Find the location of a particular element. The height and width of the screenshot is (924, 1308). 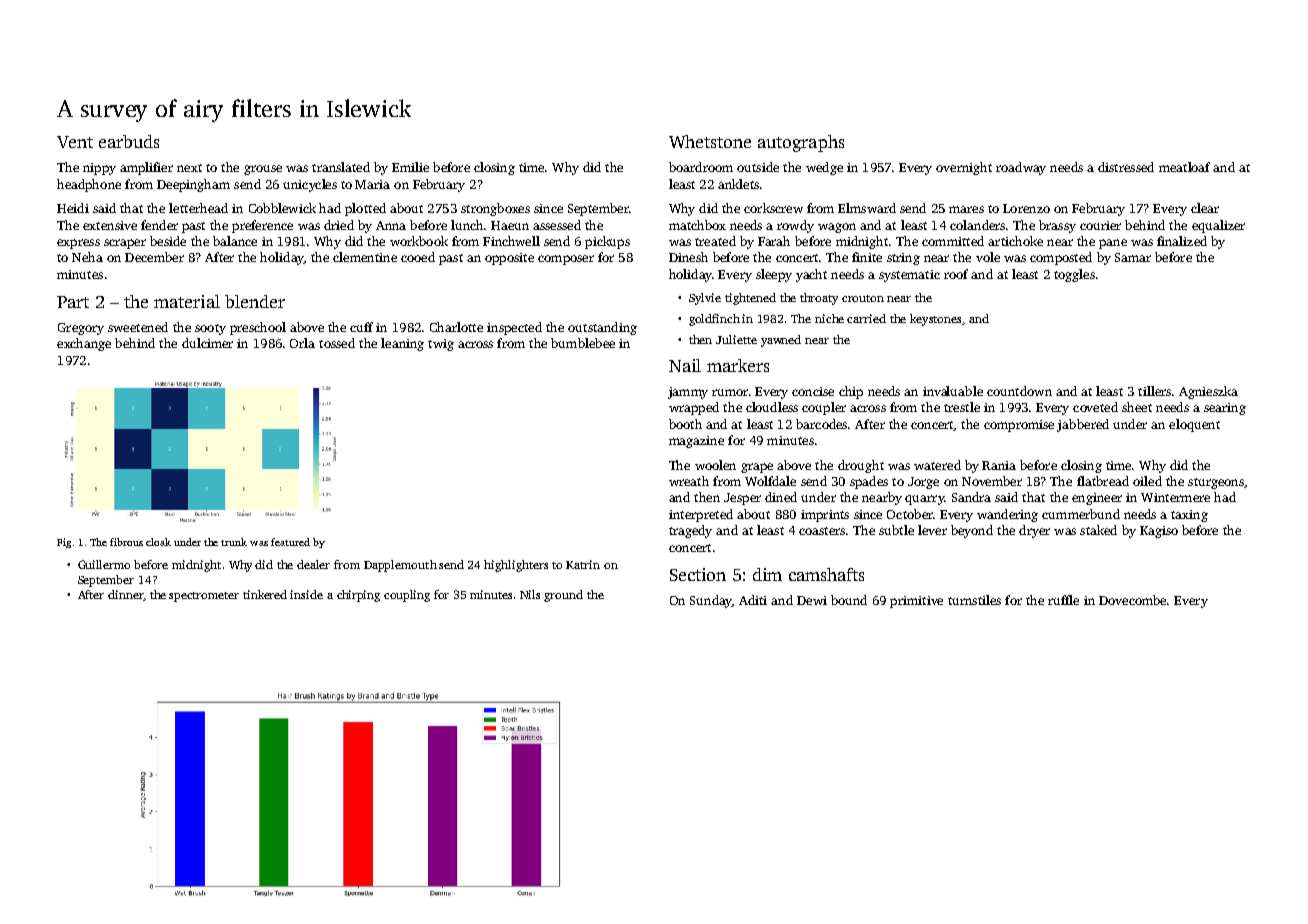

turnstiles is located at coordinates (974, 600).
